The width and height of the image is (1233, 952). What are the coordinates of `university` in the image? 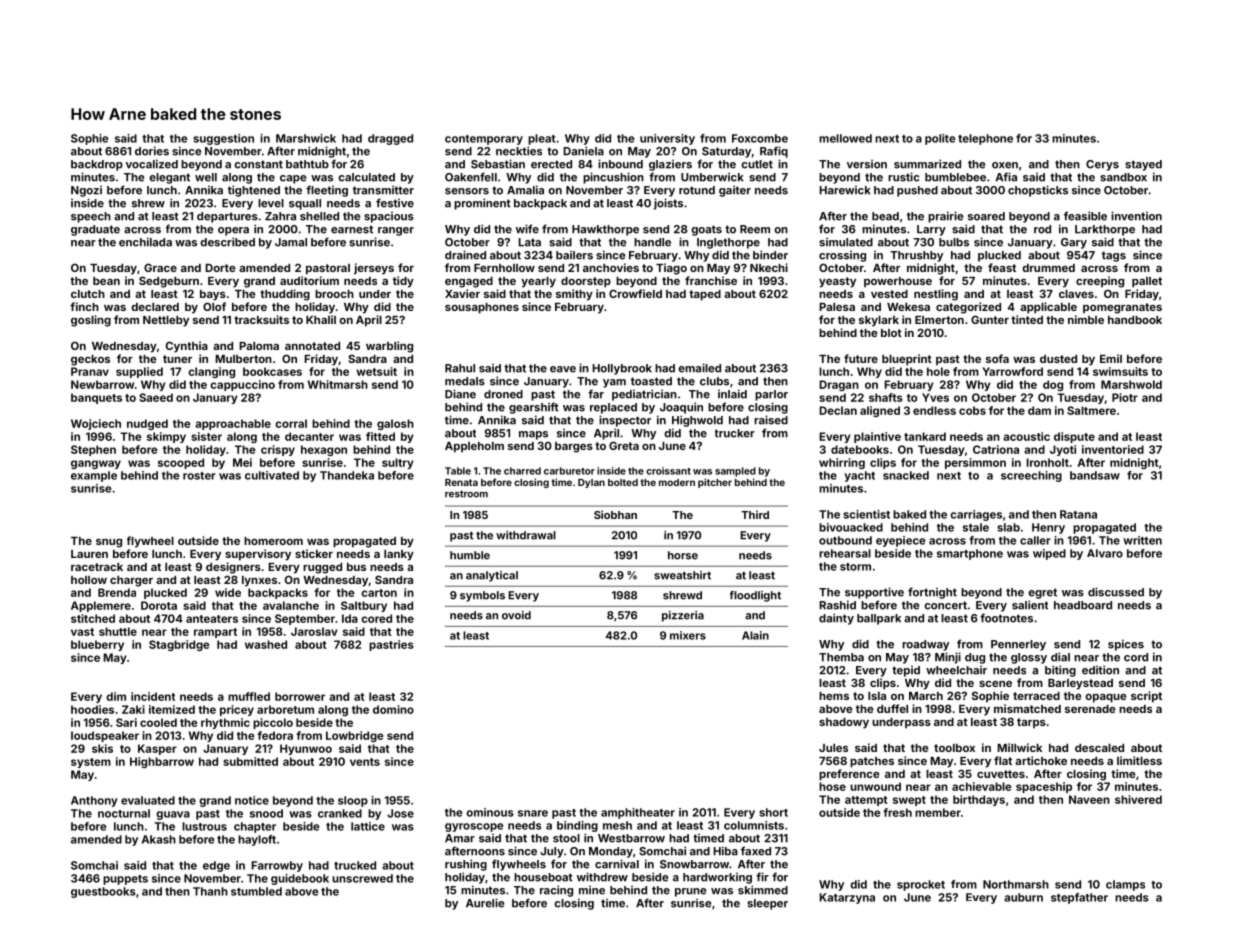 It's located at (667, 139).
